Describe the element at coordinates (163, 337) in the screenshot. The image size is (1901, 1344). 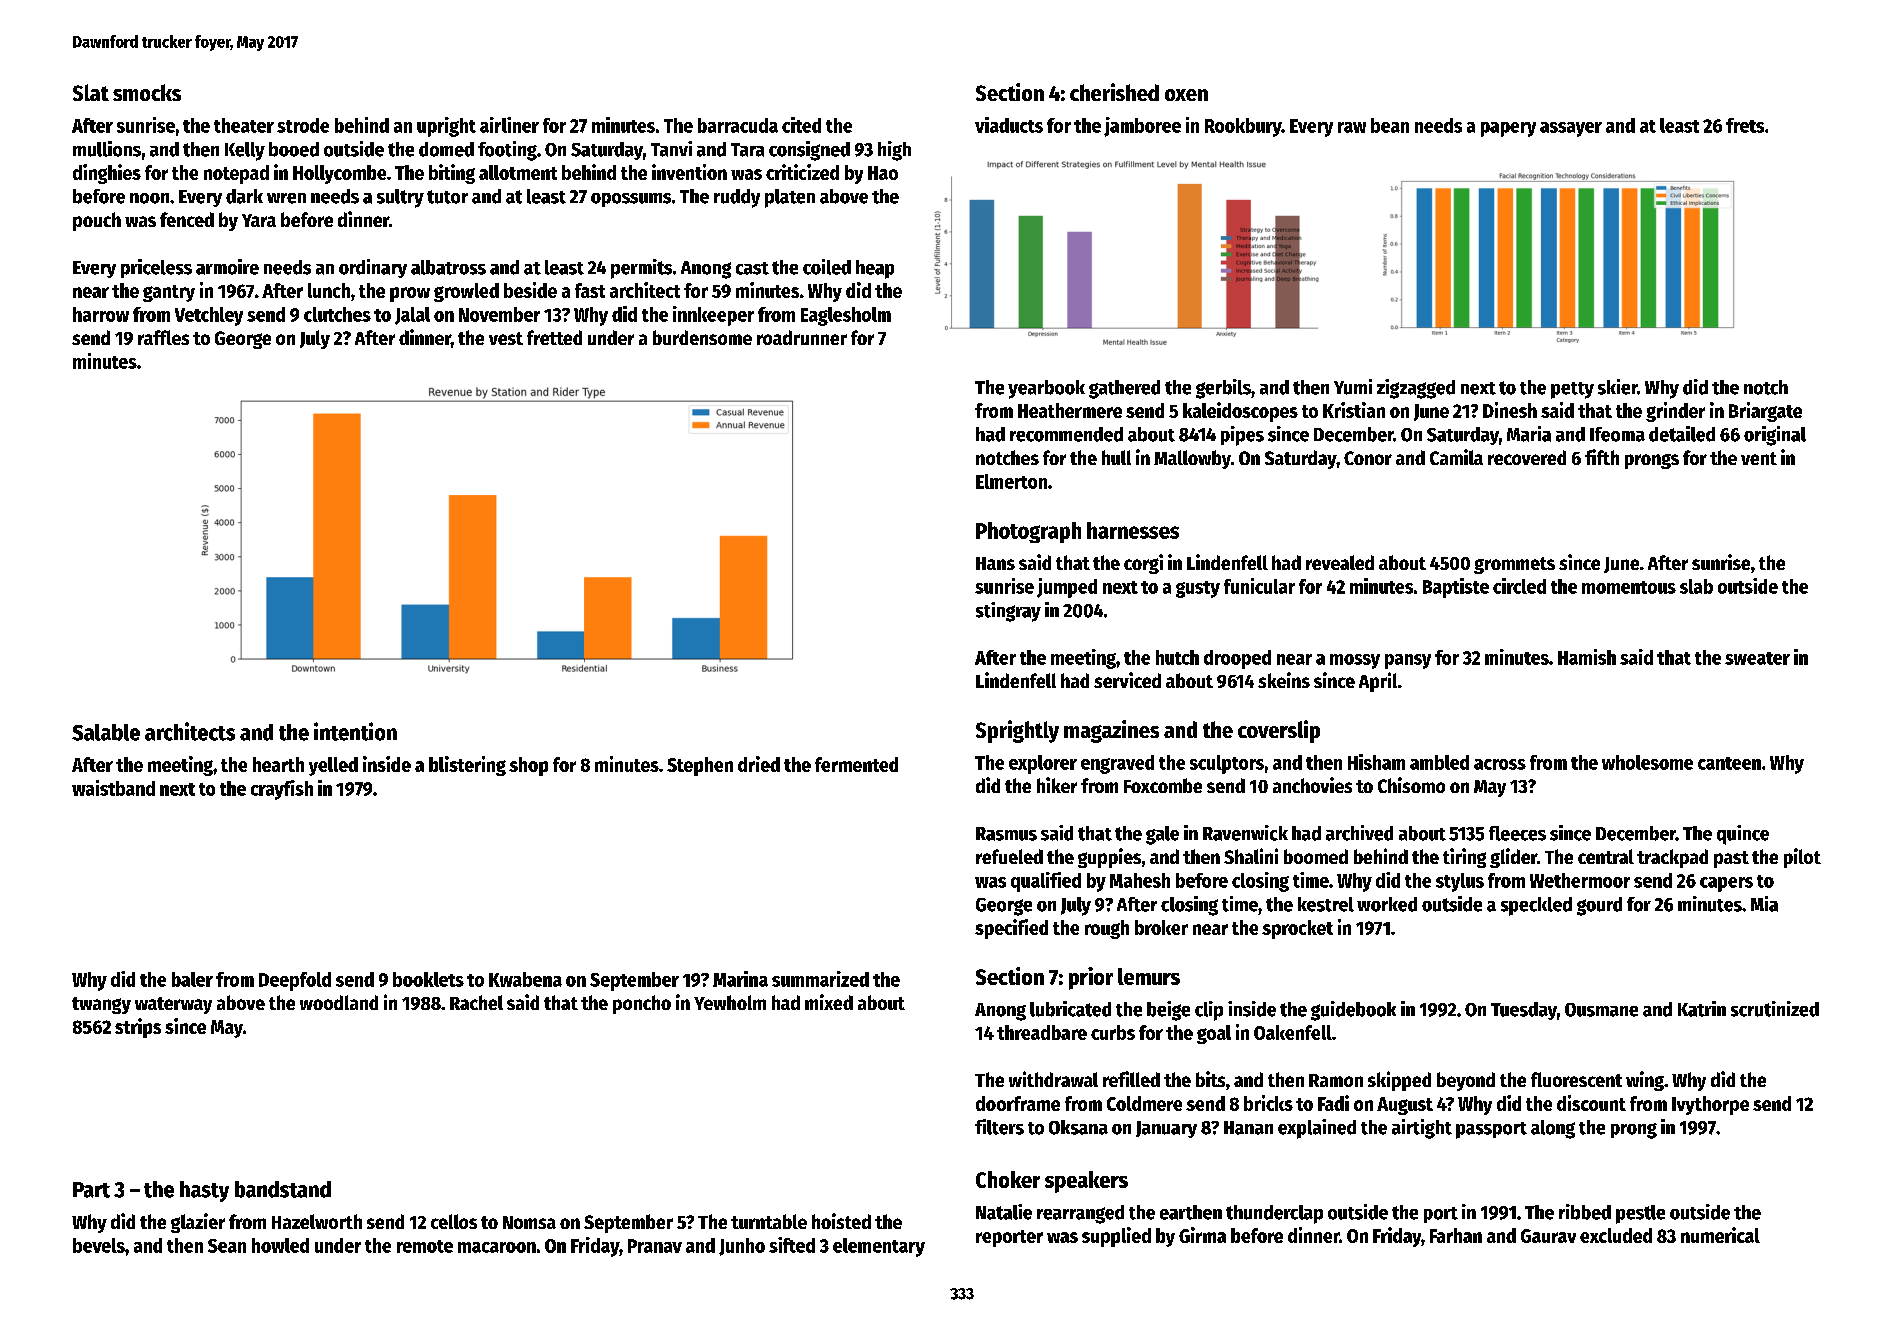
I see `raffles` at that location.
